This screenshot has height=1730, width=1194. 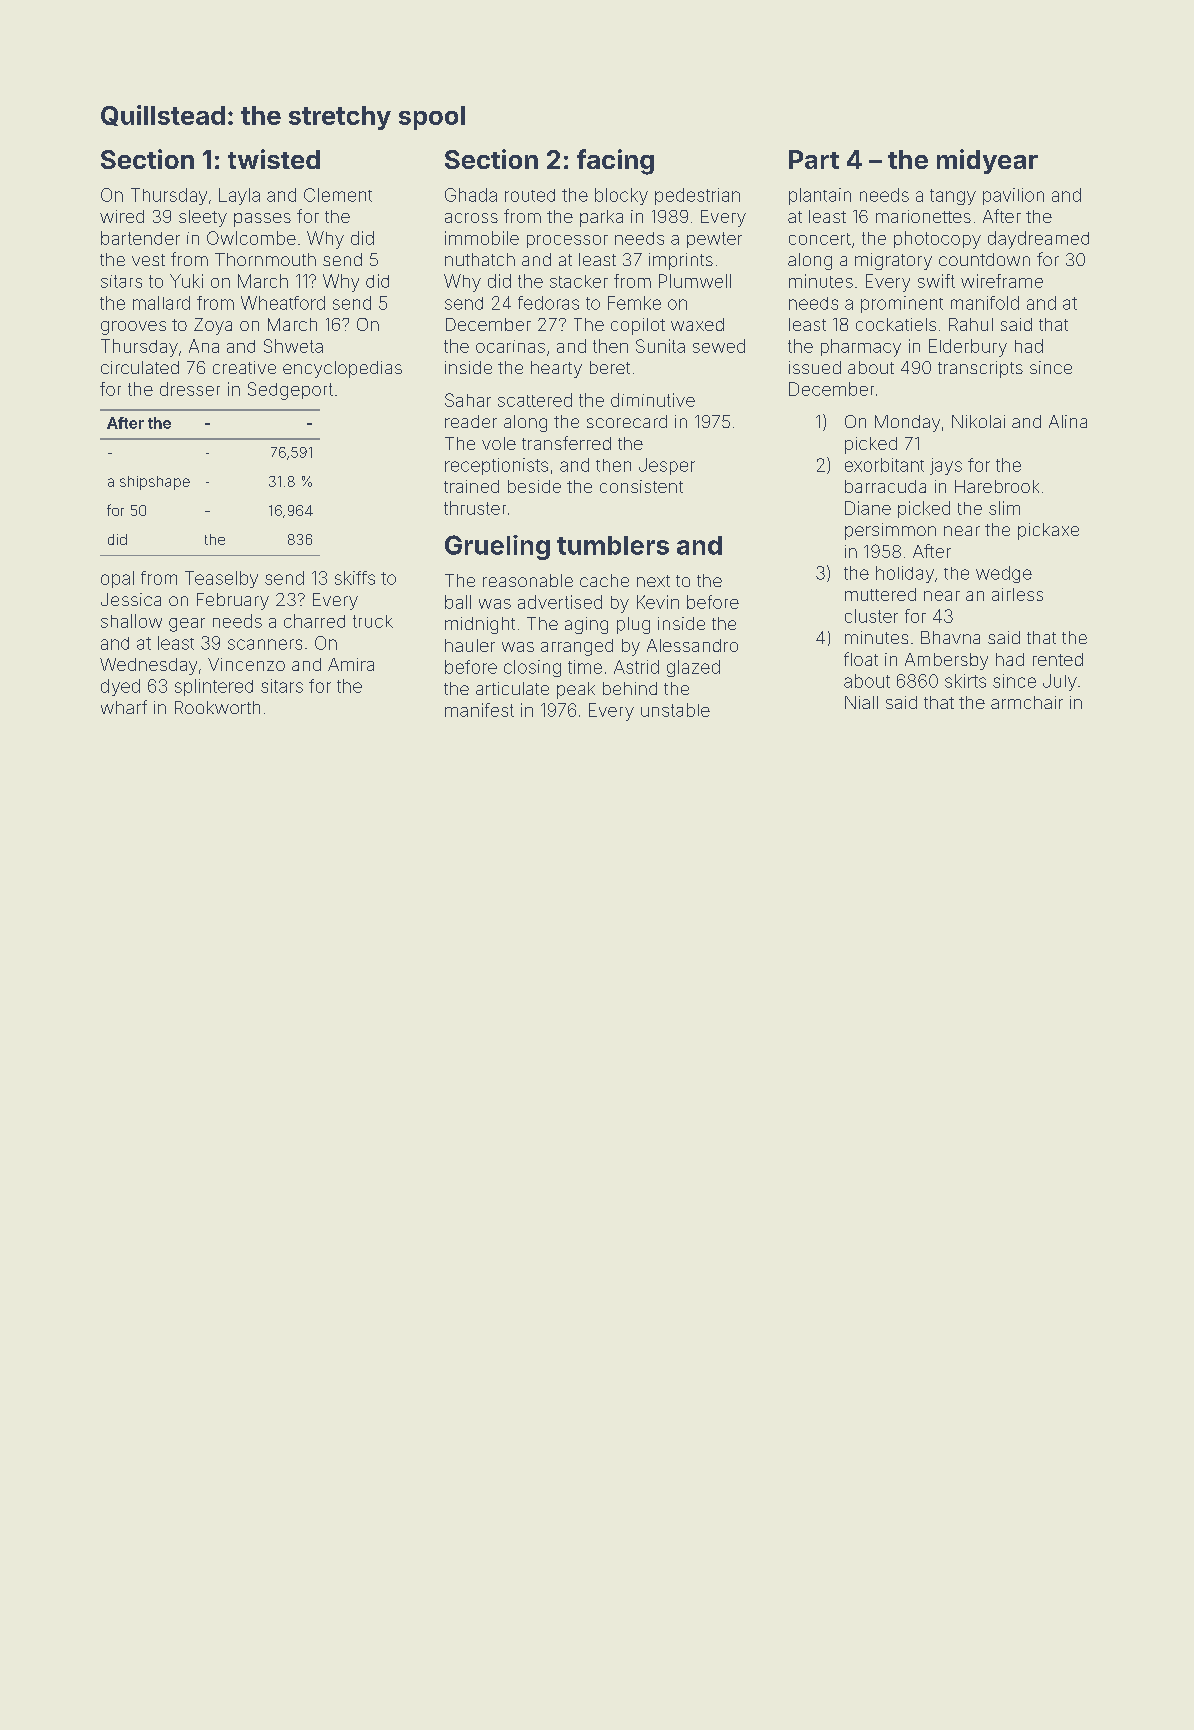 What do you see at coordinates (613, 545) in the screenshot?
I see `tumblers` at bounding box center [613, 545].
